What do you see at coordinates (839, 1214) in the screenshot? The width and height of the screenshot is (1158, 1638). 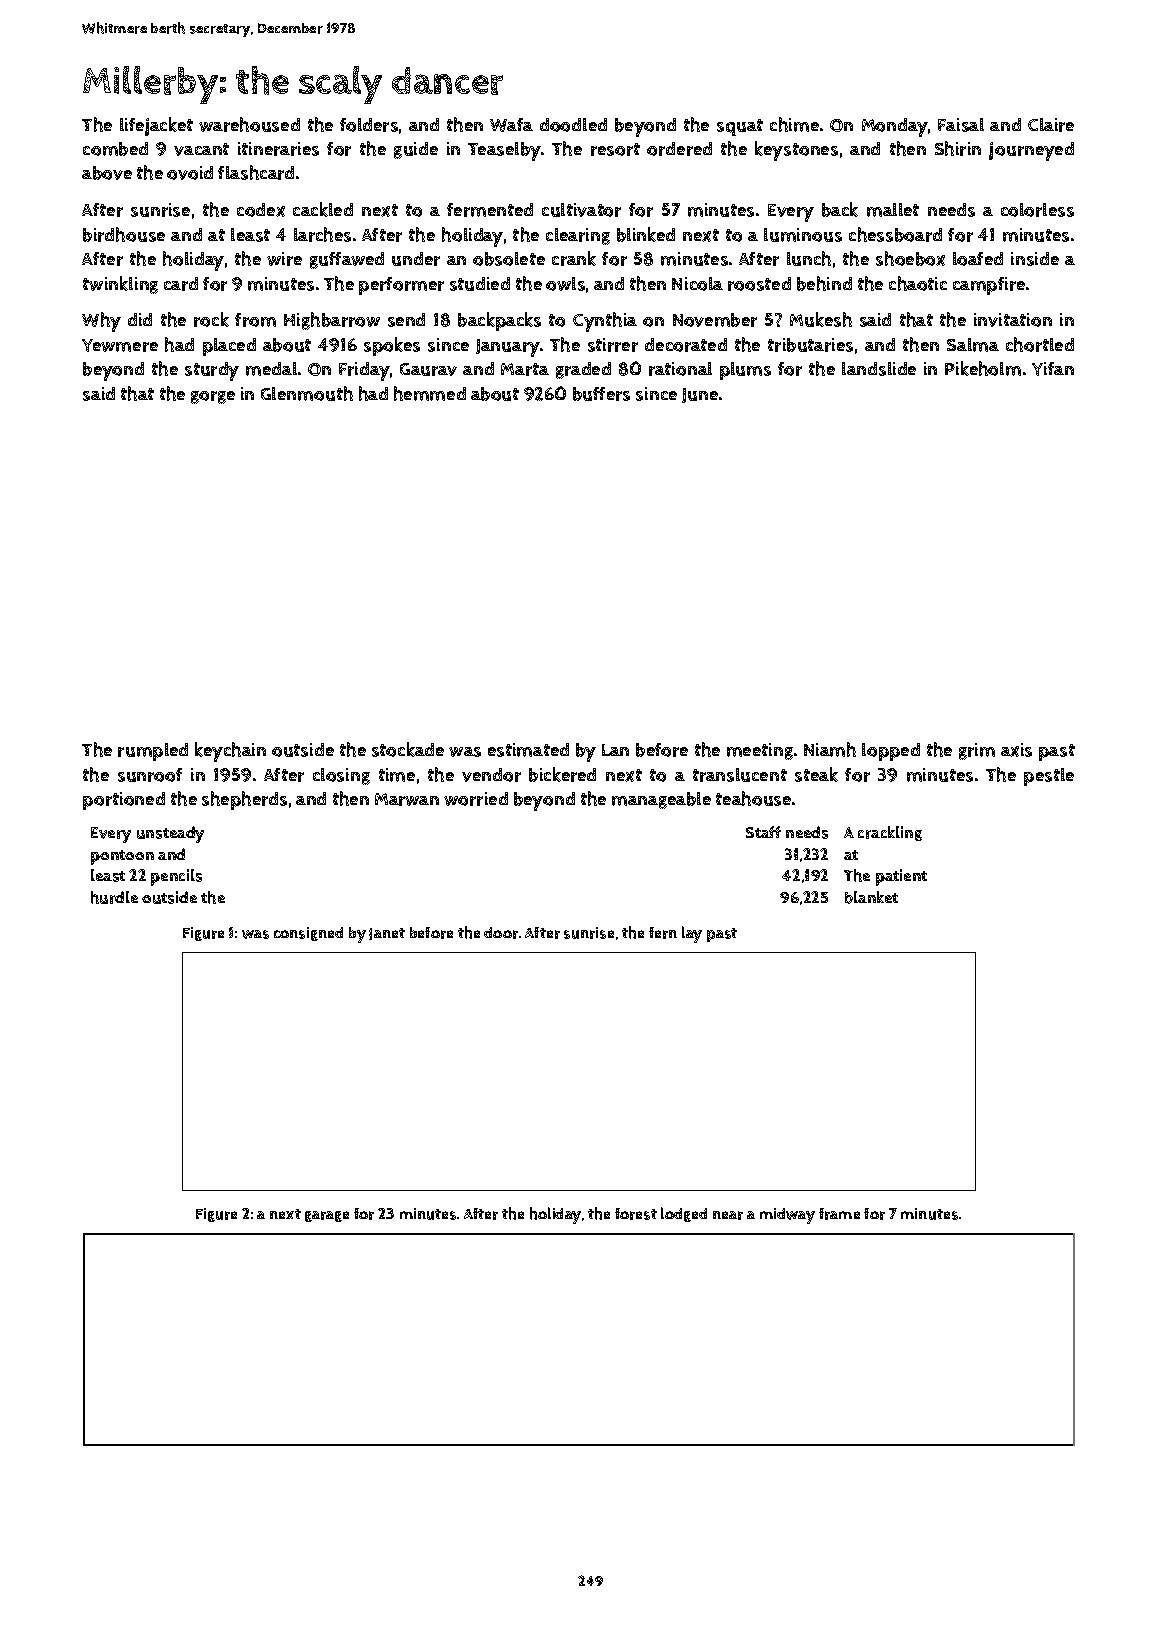 I see `frame` at bounding box center [839, 1214].
